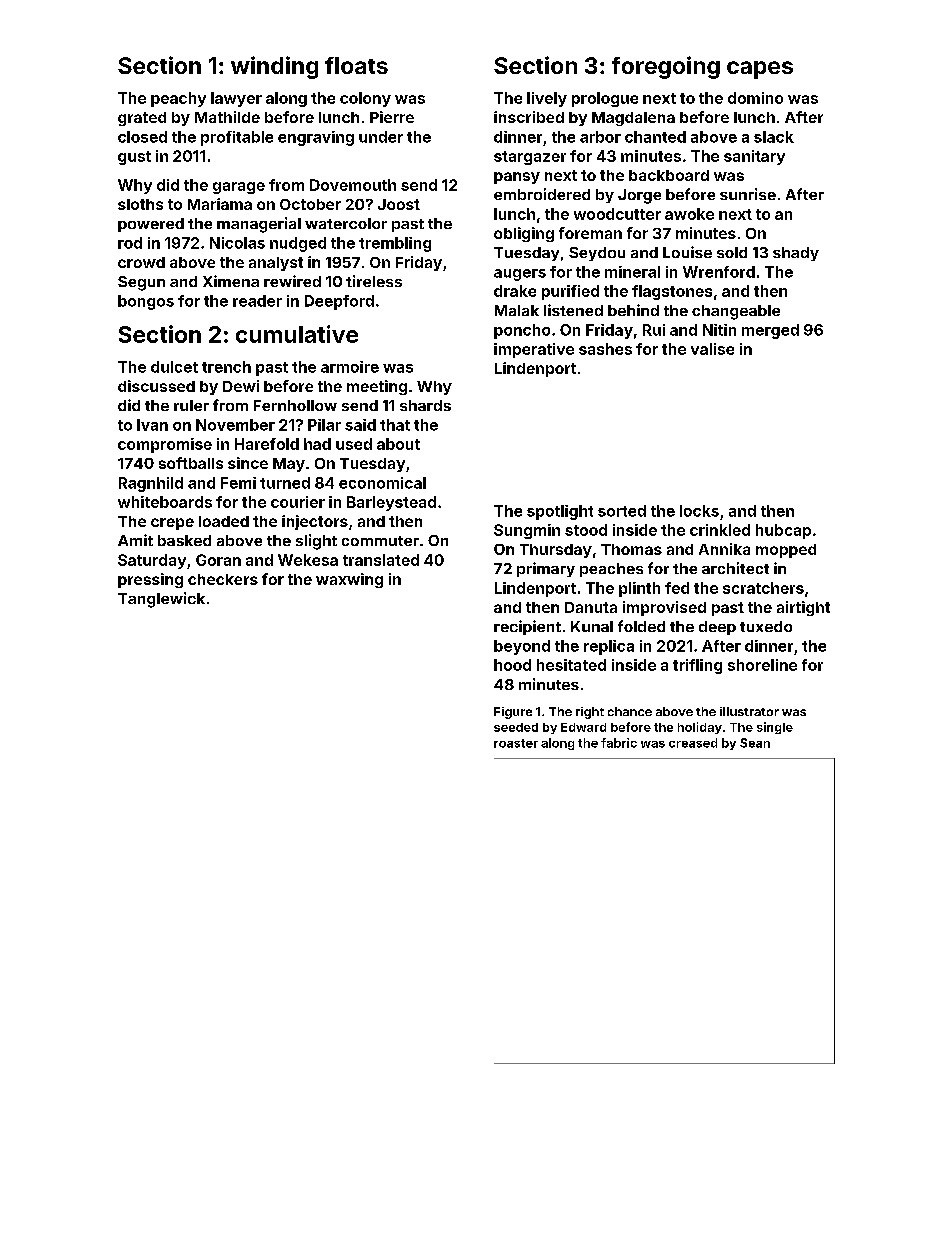 This image has height=1233, width=952. Describe the element at coordinates (546, 569) in the image. I see `primary` at that location.
